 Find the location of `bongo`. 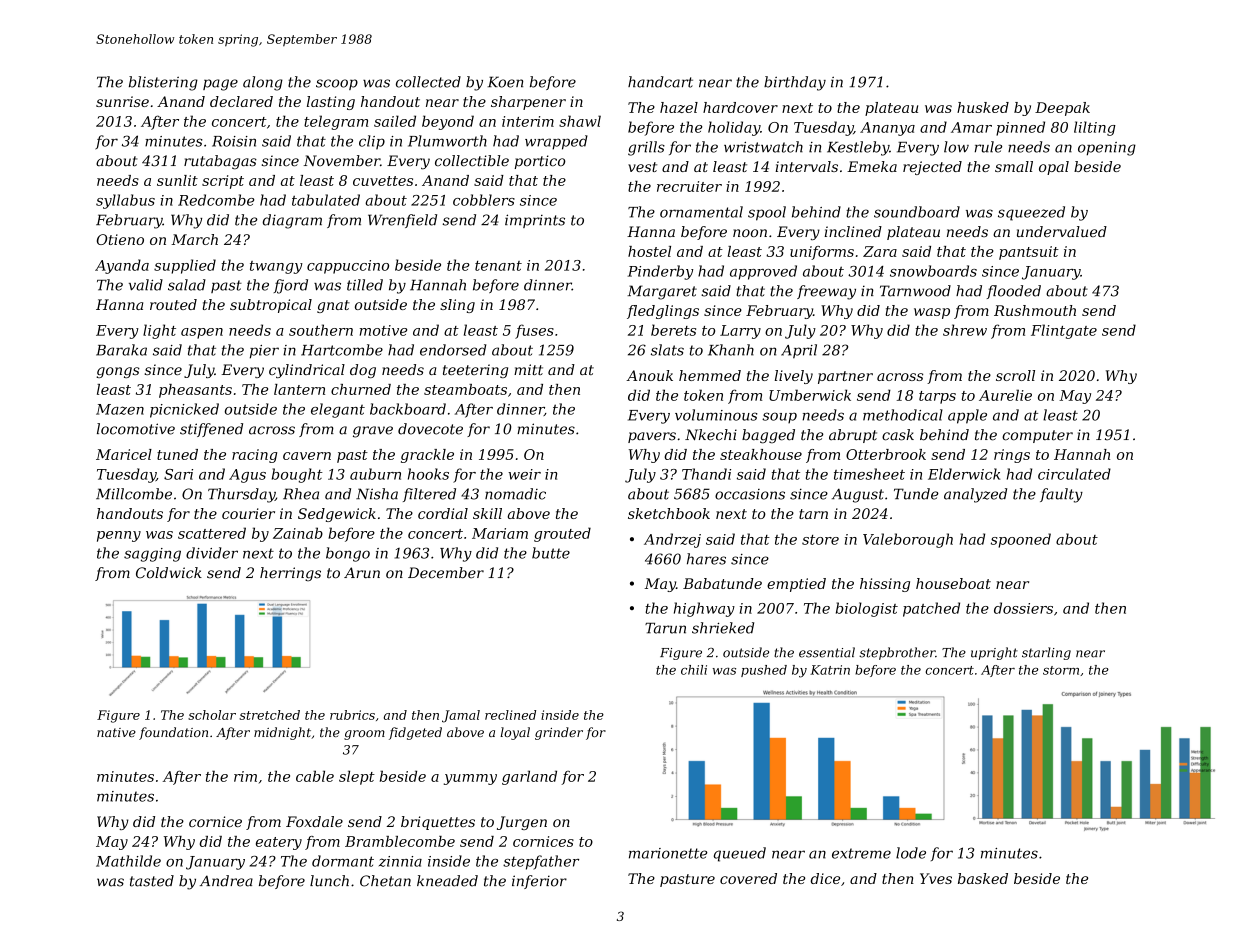

bongo is located at coordinates (348, 554).
